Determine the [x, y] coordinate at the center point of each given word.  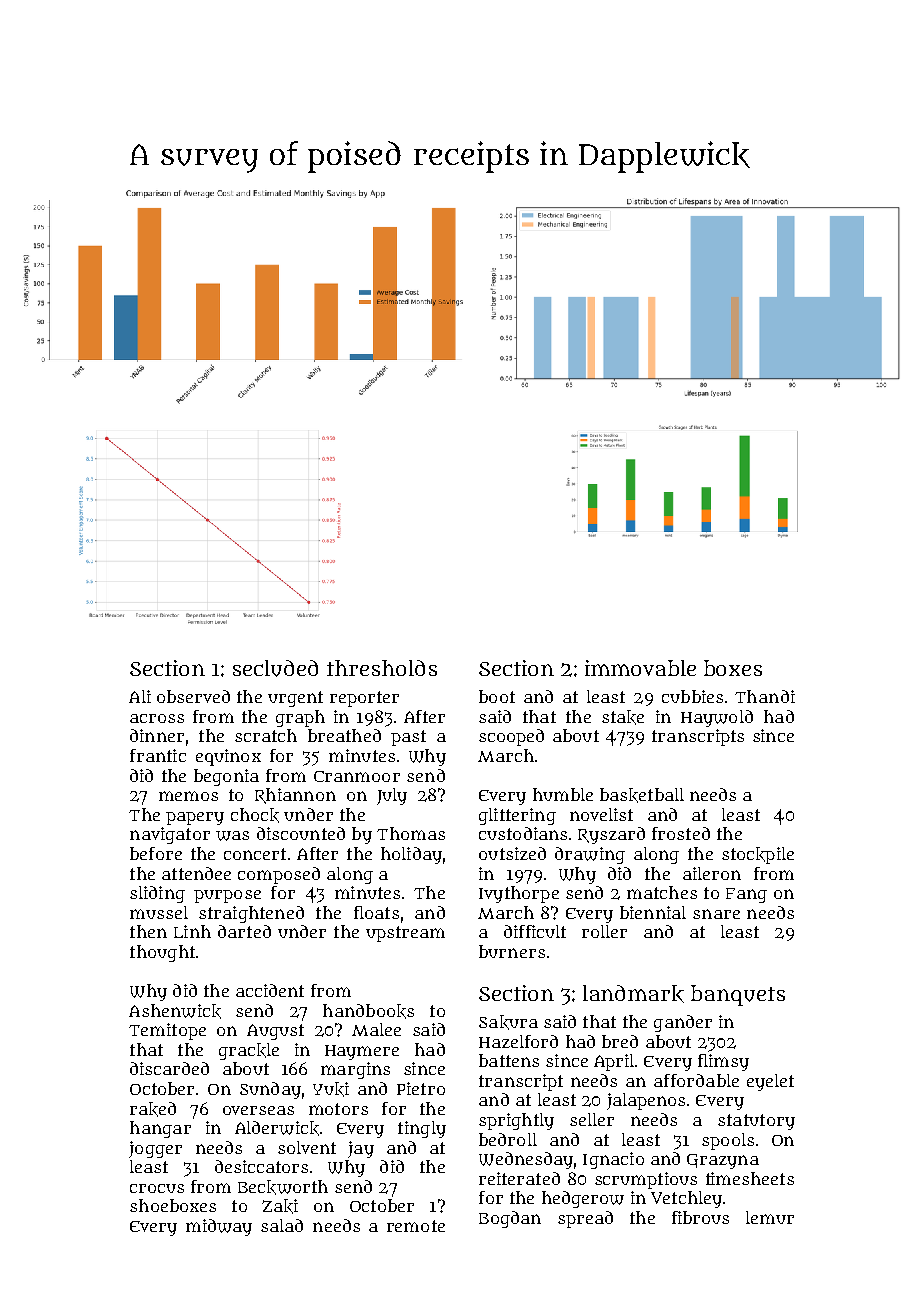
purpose [227, 896]
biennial [653, 912]
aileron [712, 873]
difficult [535, 931]
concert [255, 854]
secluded [275, 668]
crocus [157, 1188]
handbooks [368, 1011]
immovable [640, 668]
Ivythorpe [519, 894]
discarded [169, 1068]
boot [497, 696]
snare [716, 914]
